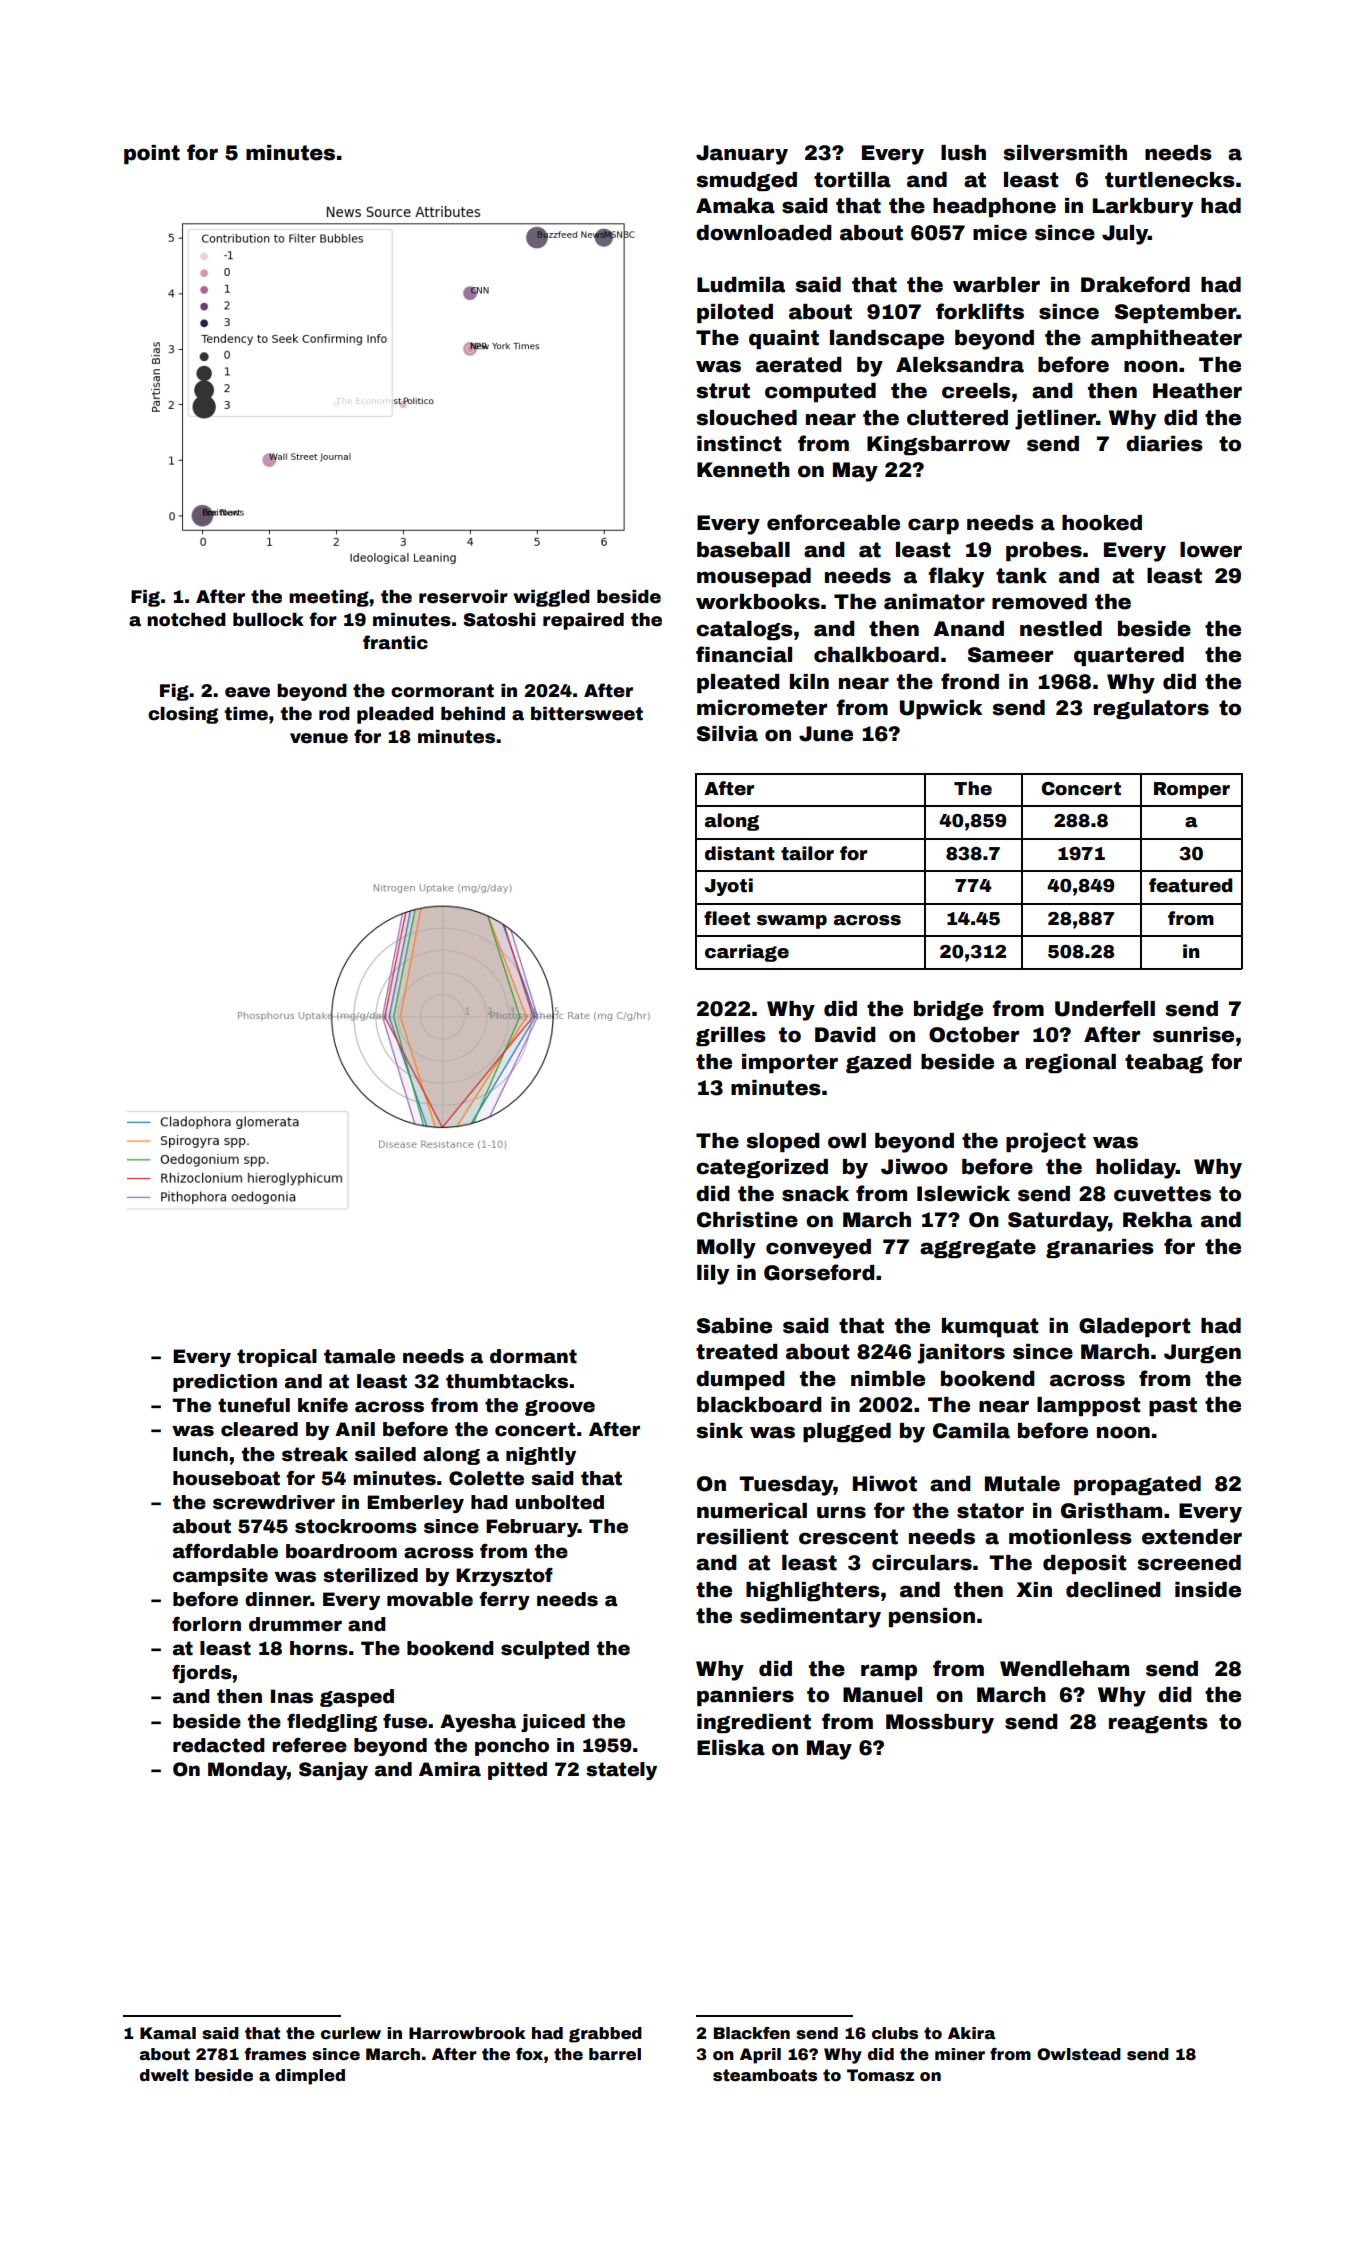  I want to click on granaries, so click(1100, 1248).
